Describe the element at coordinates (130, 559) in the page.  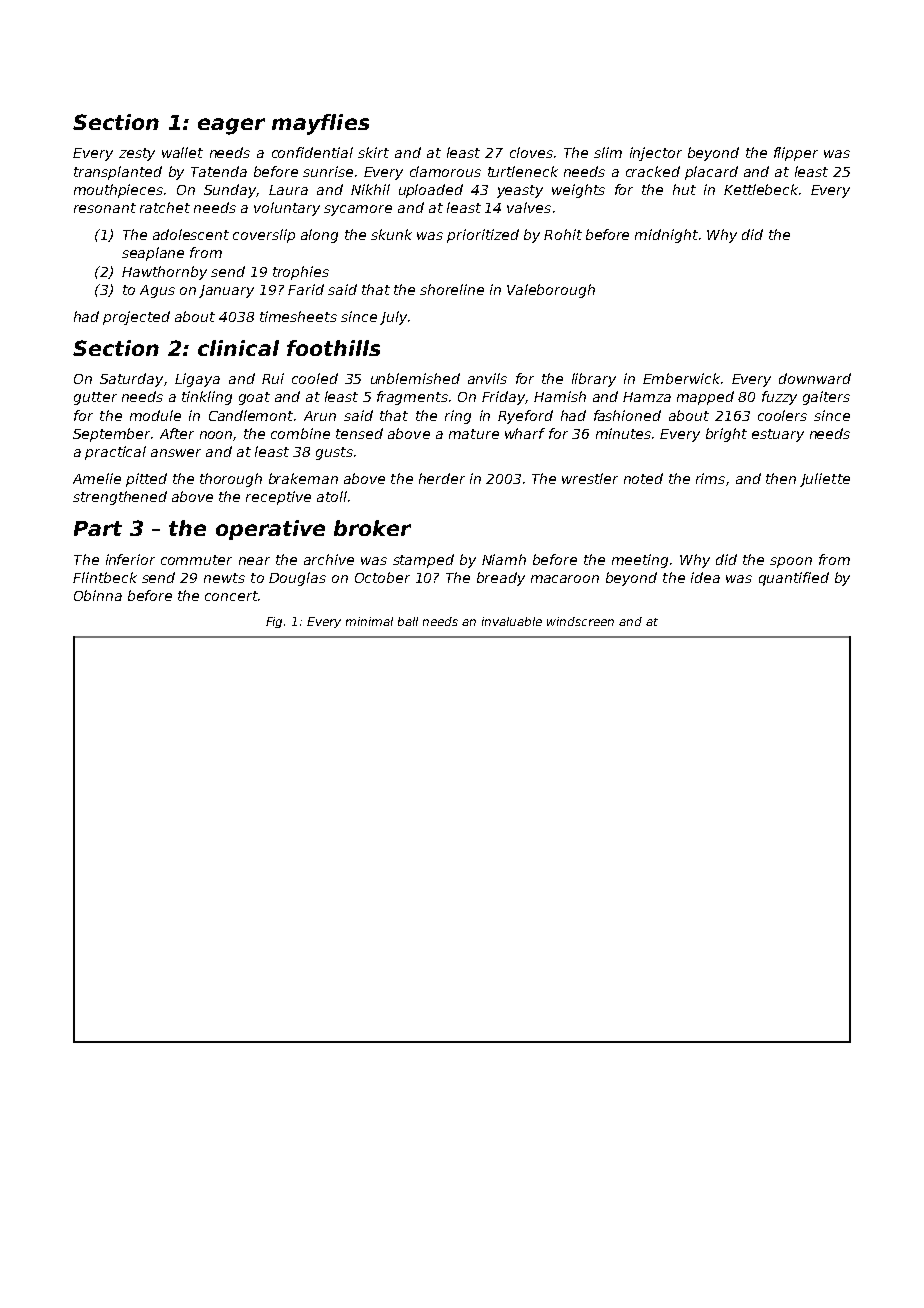
I see `inferior` at that location.
